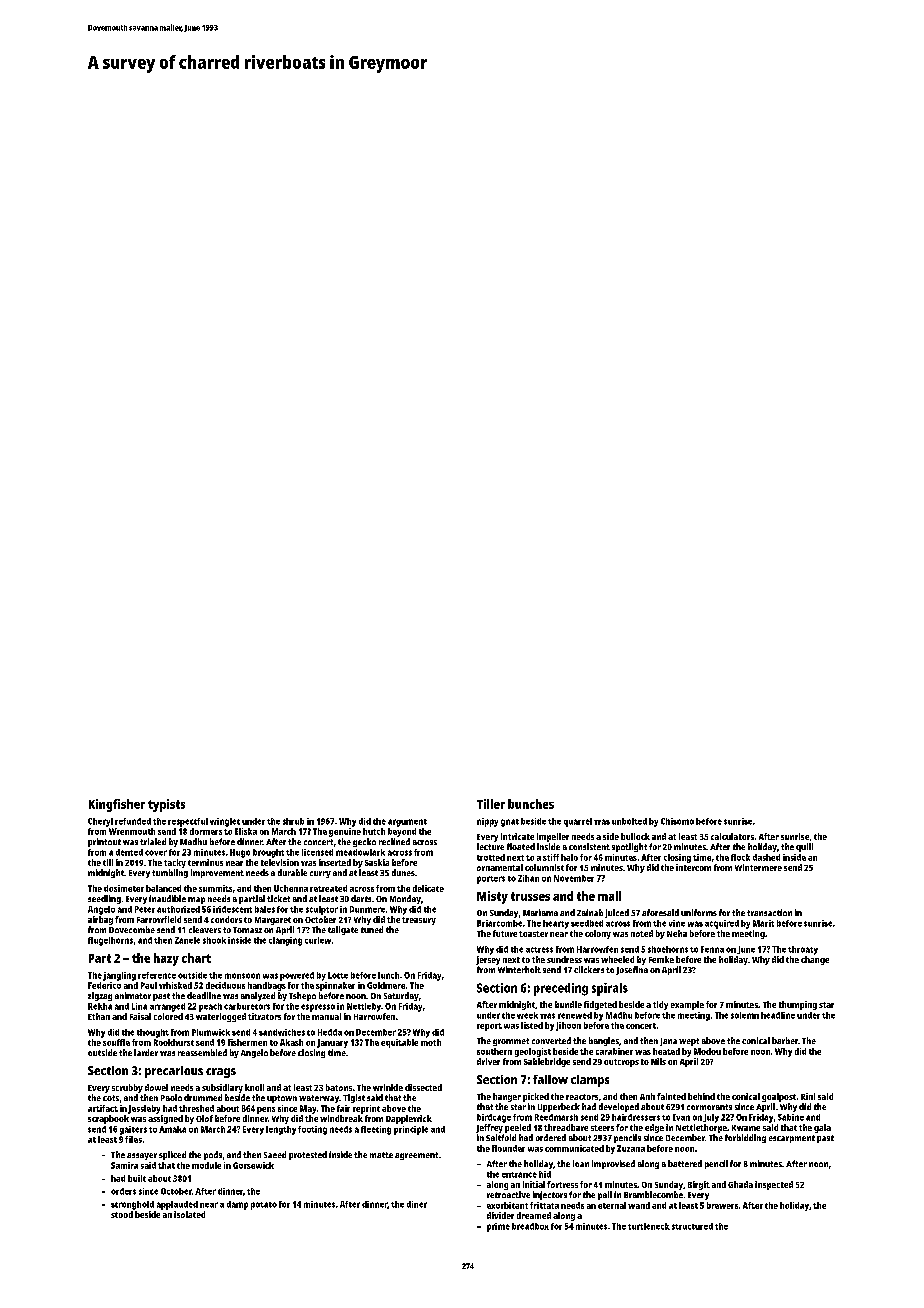 The width and height of the screenshot is (924, 1308). What do you see at coordinates (533, 934) in the screenshot?
I see `toaster` at bounding box center [533, 934].
